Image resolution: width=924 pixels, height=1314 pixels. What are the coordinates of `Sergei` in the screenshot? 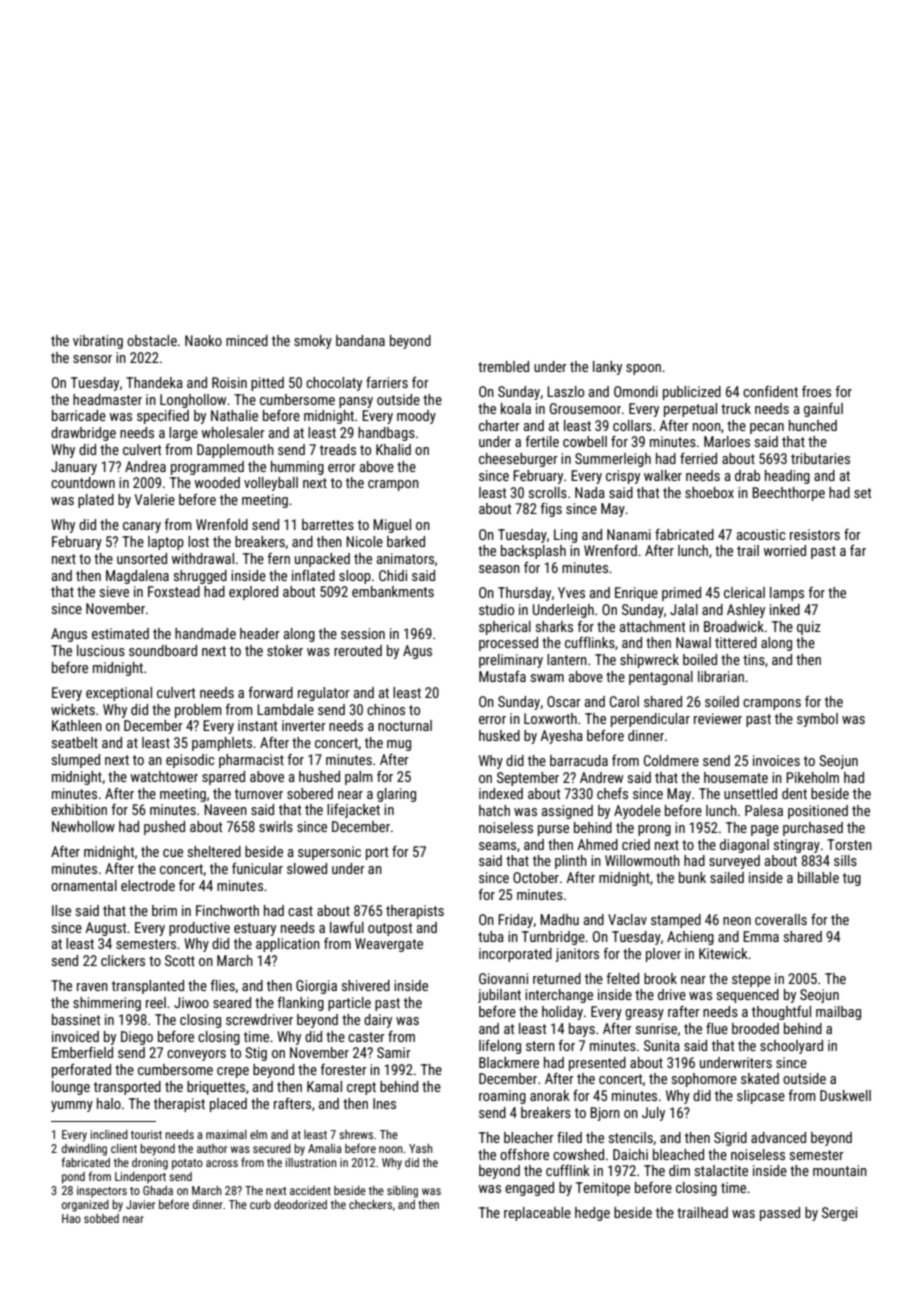 It's located at (839, 1214).
